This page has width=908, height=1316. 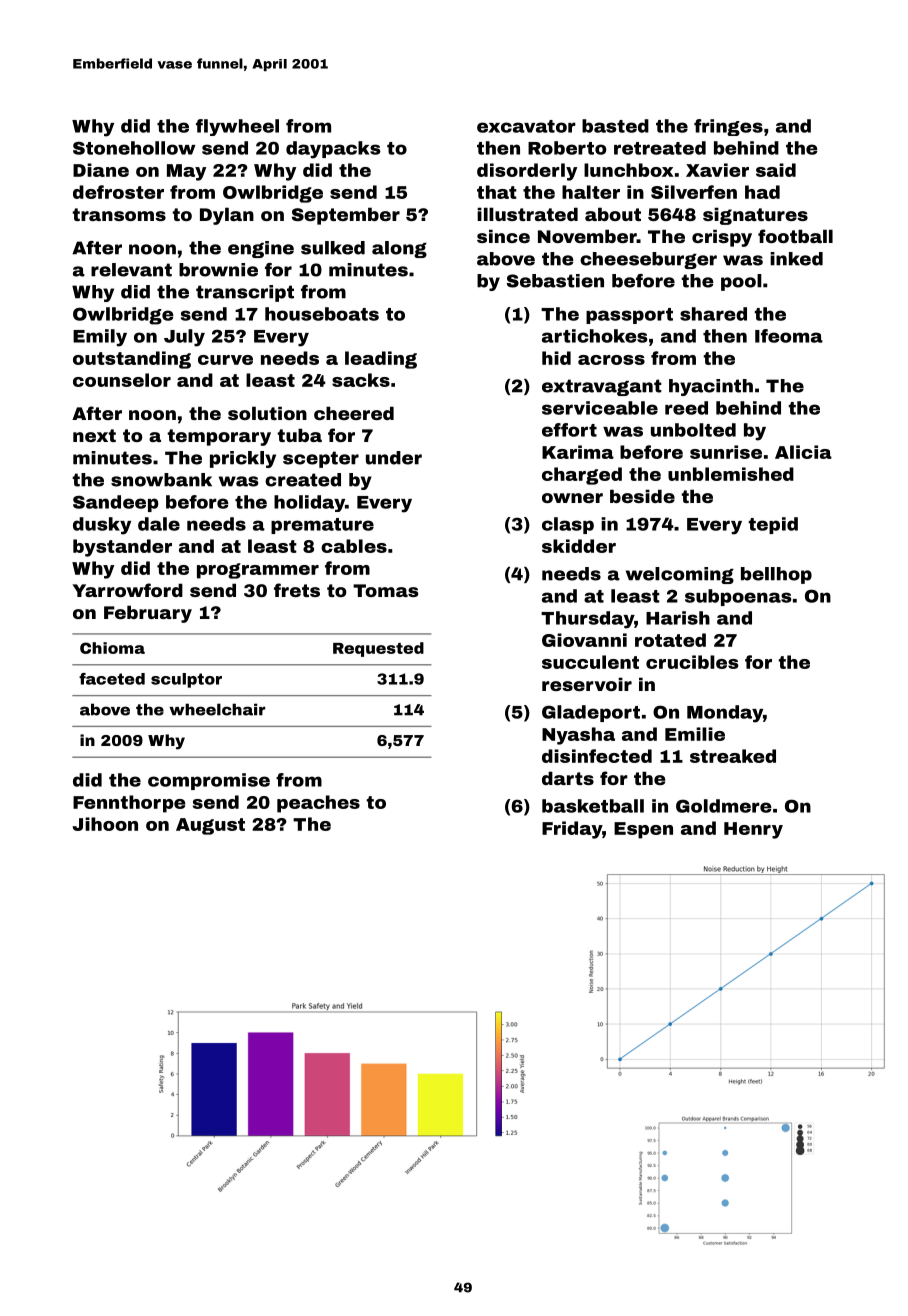 What do you see at coordinates (717, 170) in the page?
I see `Xavier` at bounding box center [717, 170].
